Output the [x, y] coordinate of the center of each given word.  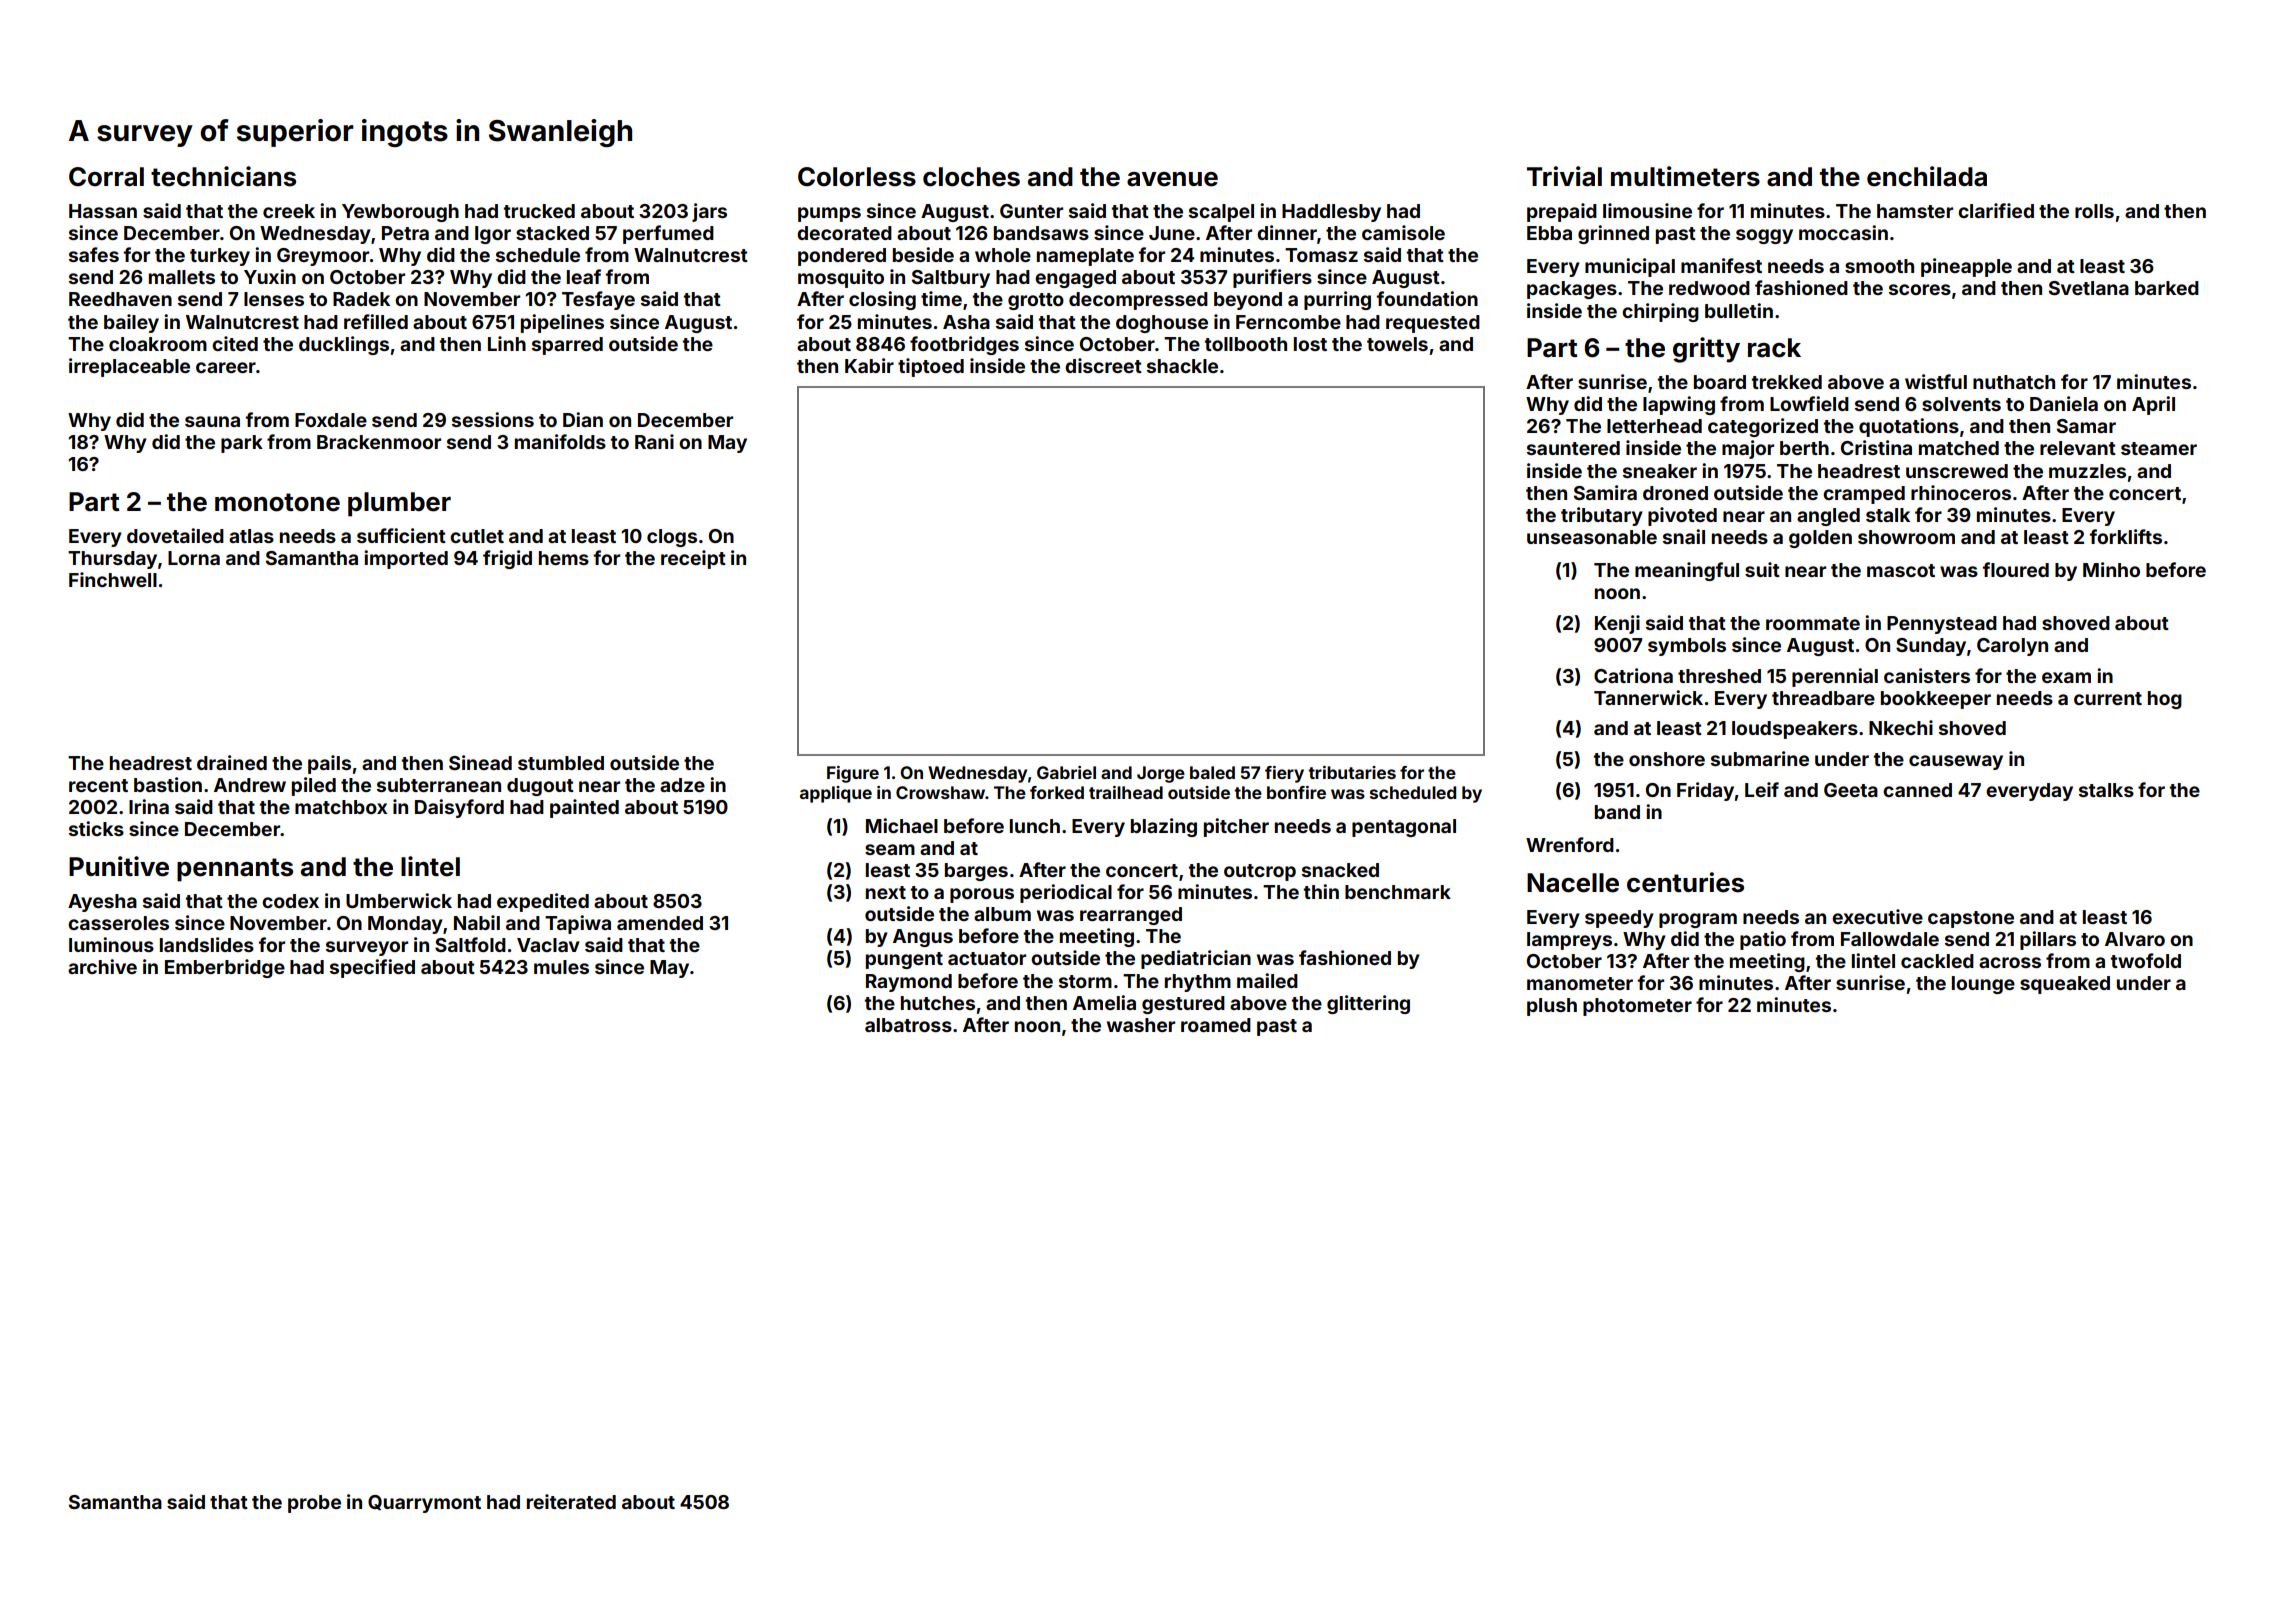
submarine [1760, 758]
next [886, 892]
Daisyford [459, 808]
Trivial [1564, 176]
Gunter [1031, 211]
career [226, 367]
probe [314, 1504]
